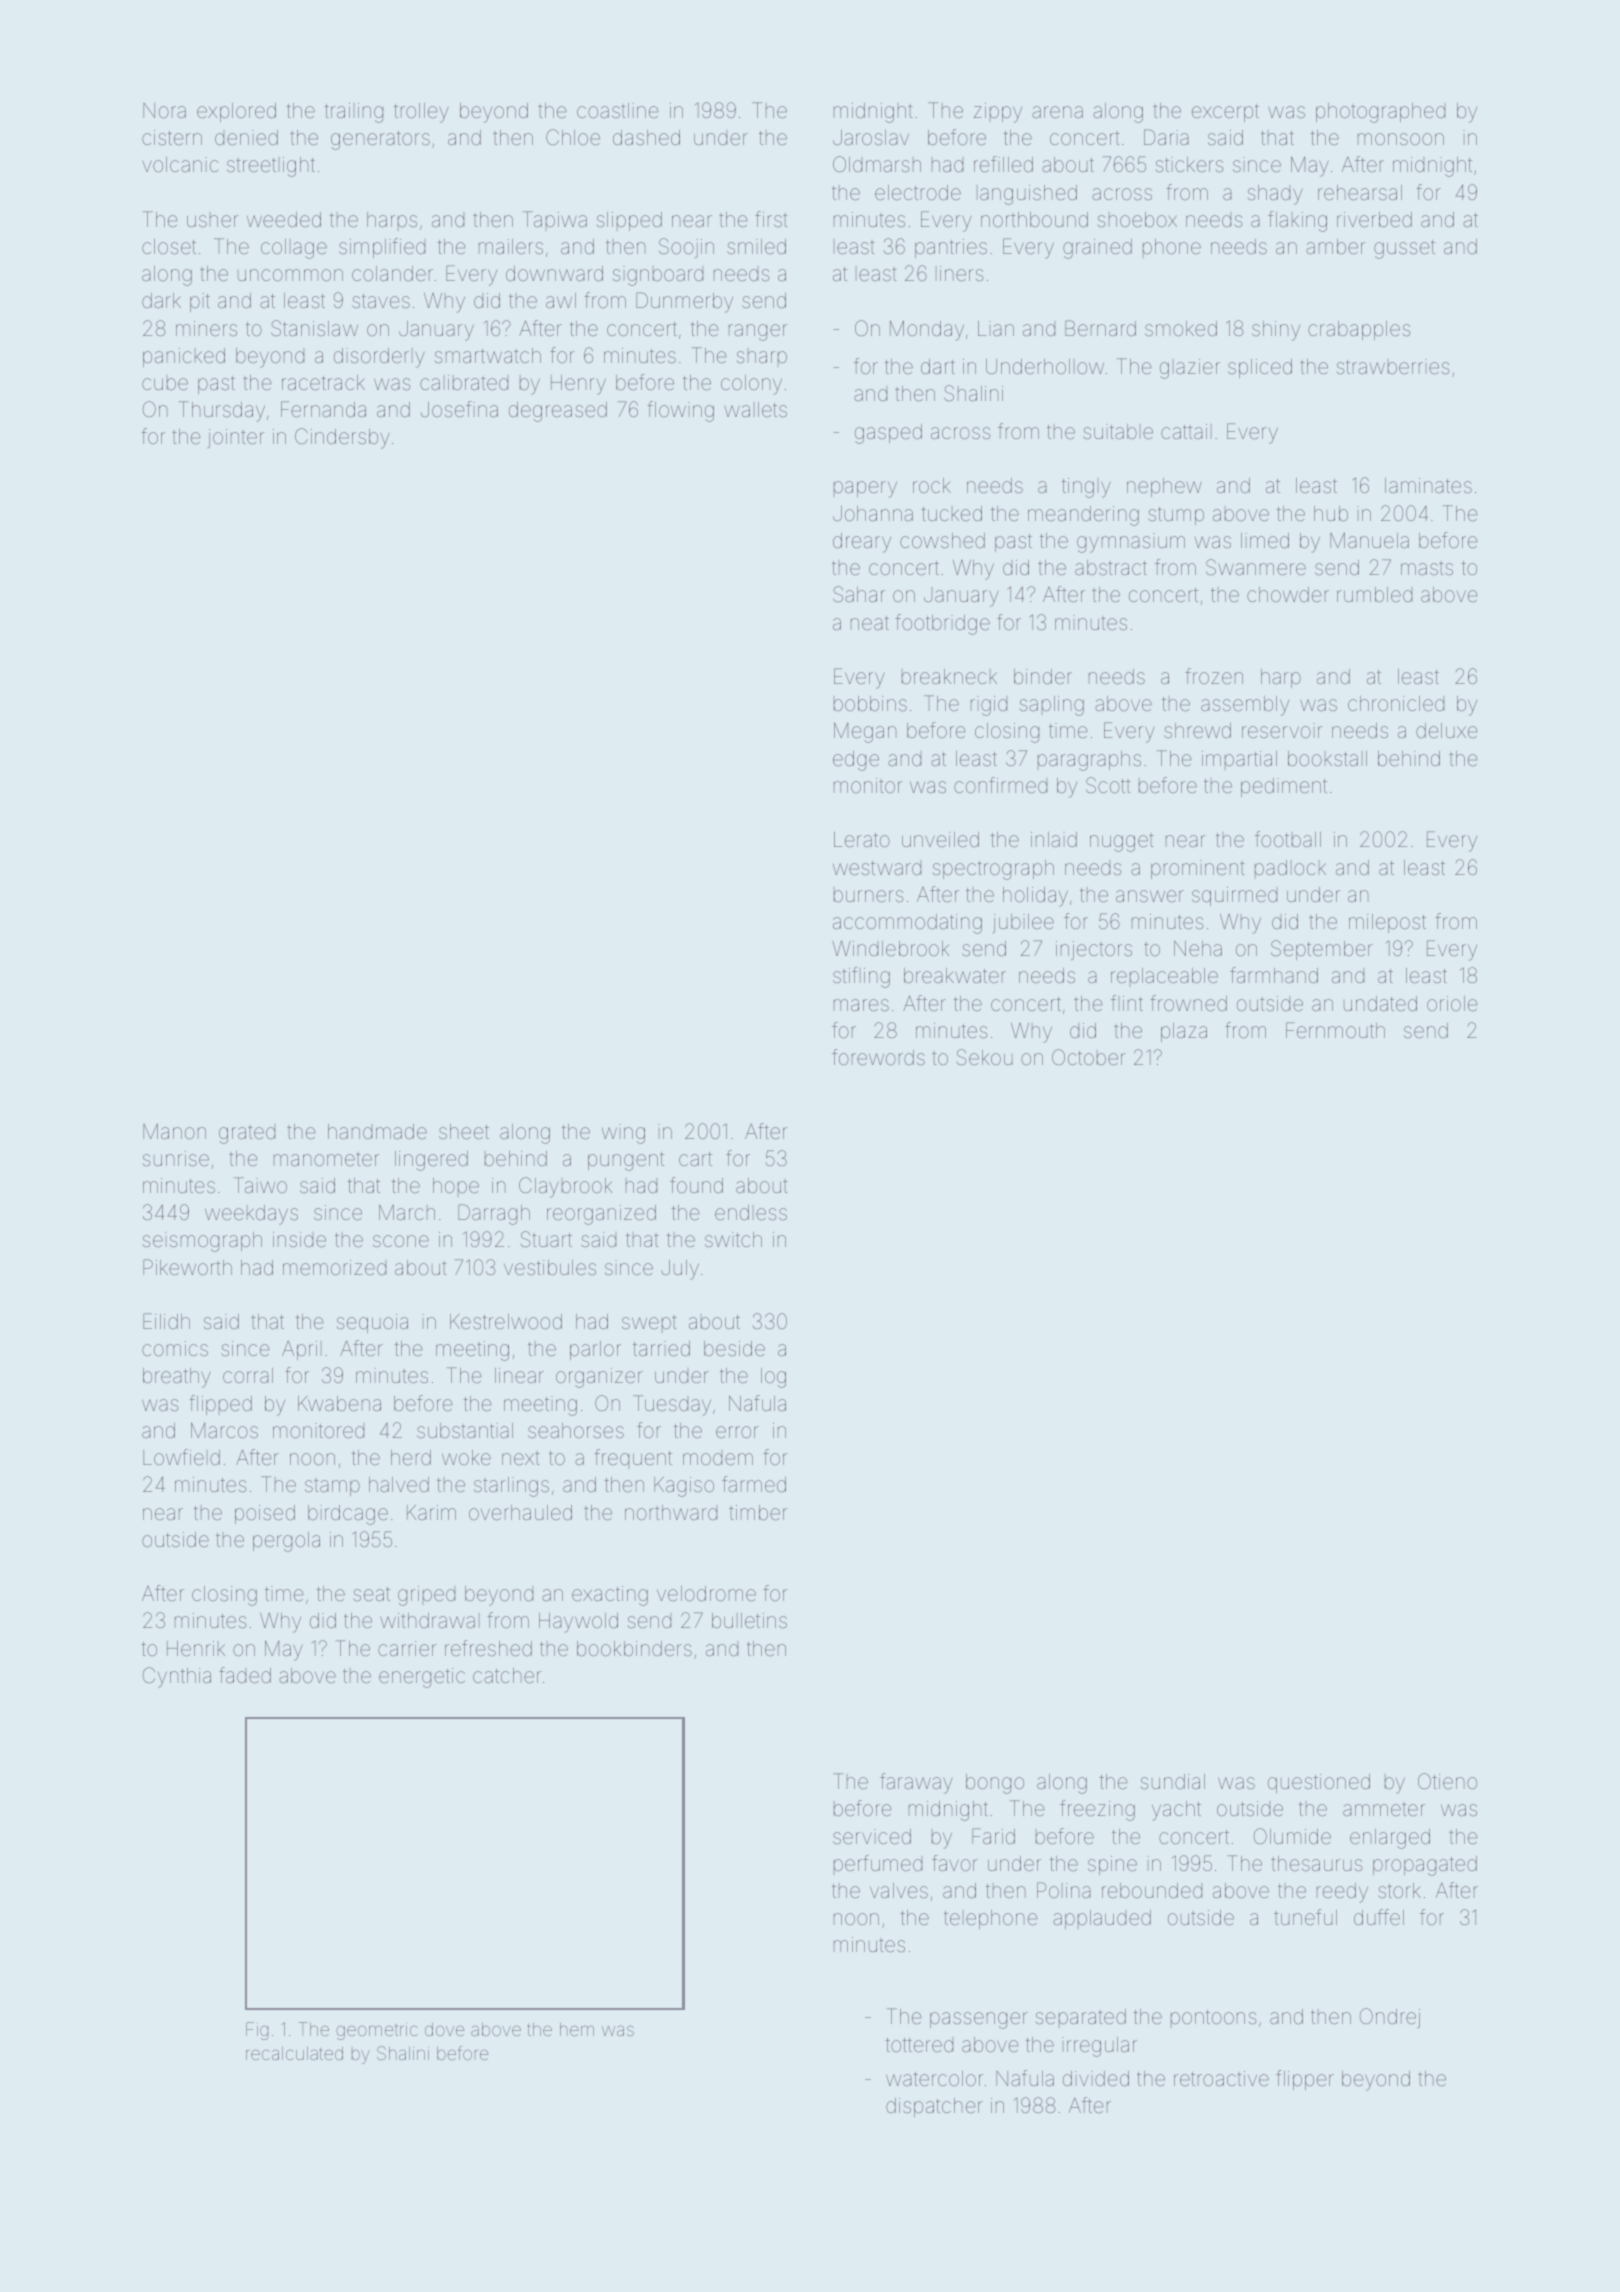 The image size is (1620, 2292). What do you see at coordinates (626, 1161) in the screenshot?
I see `pungent` at bounding box center [626, 1161].
